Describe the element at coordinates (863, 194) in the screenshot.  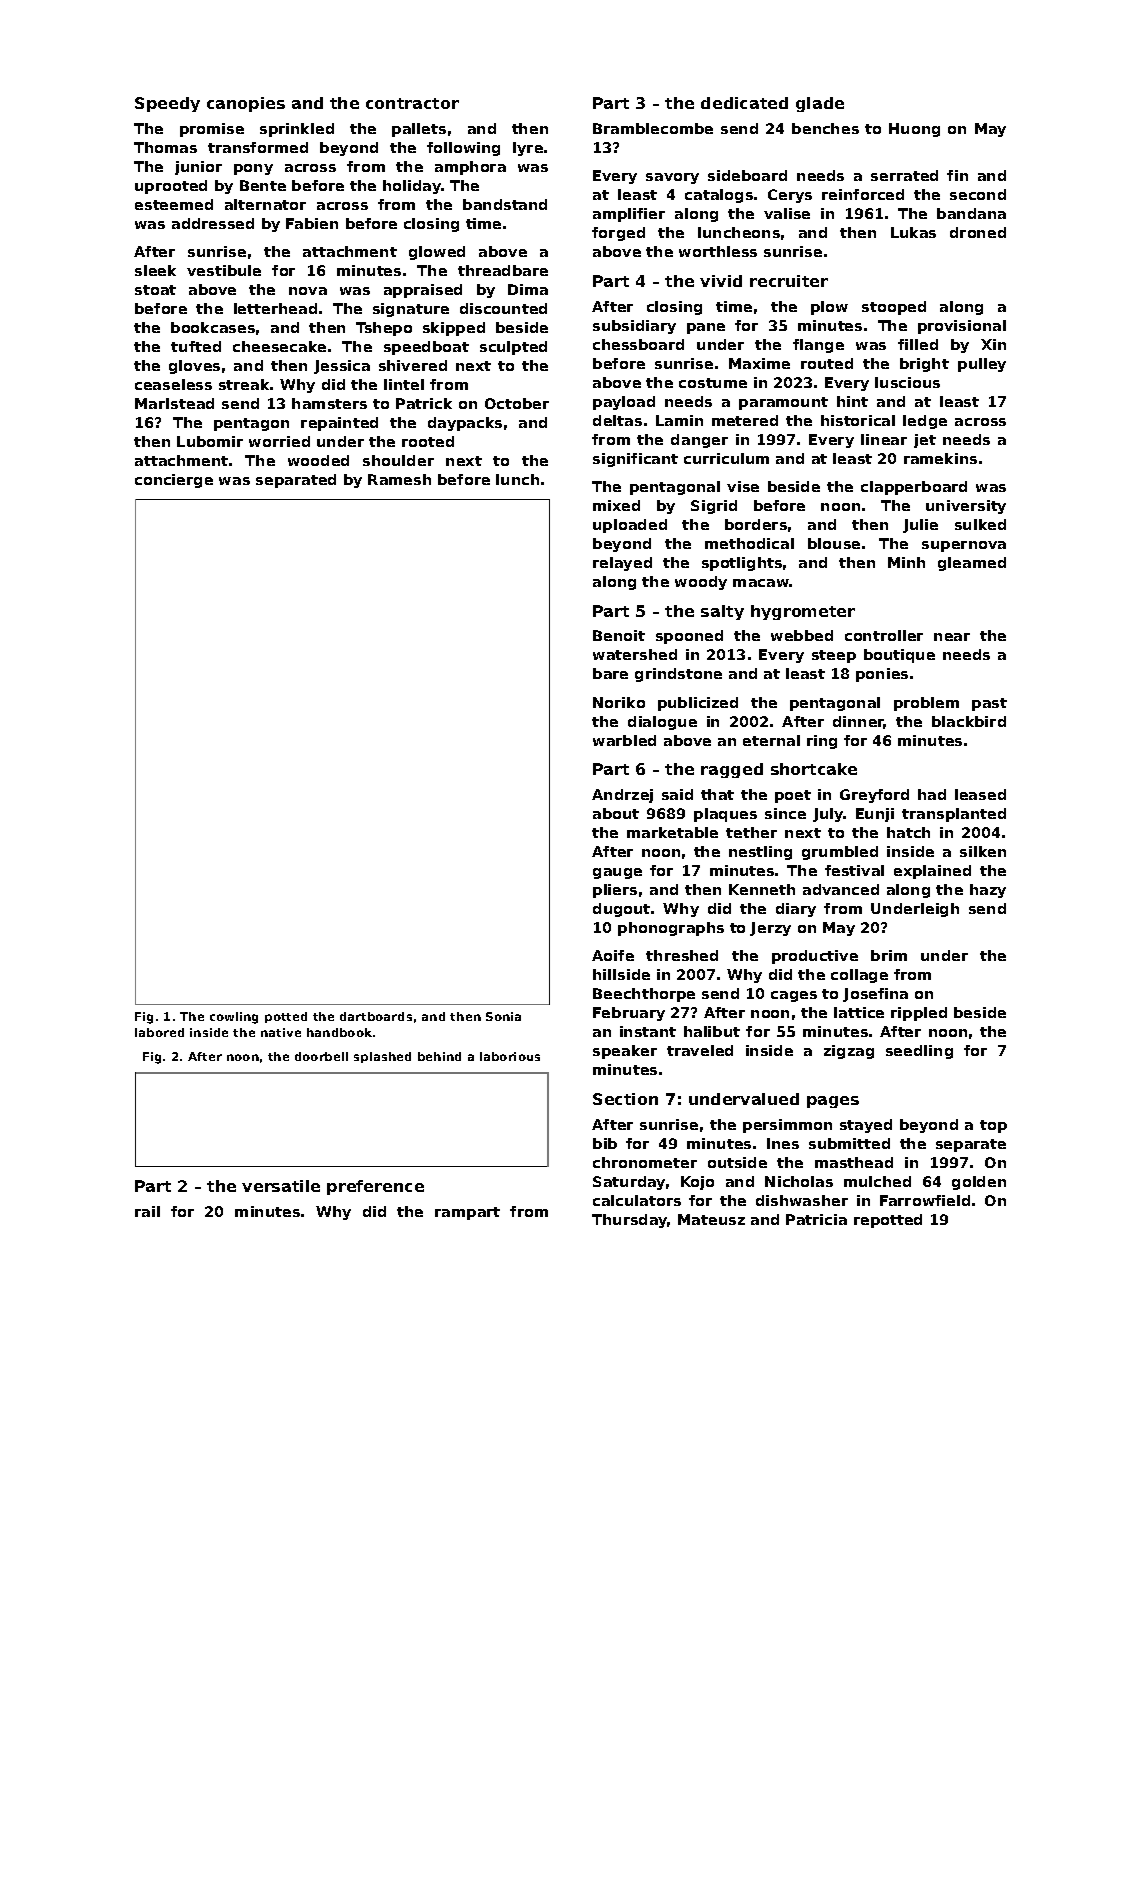
I see `reinforced` at that location.
